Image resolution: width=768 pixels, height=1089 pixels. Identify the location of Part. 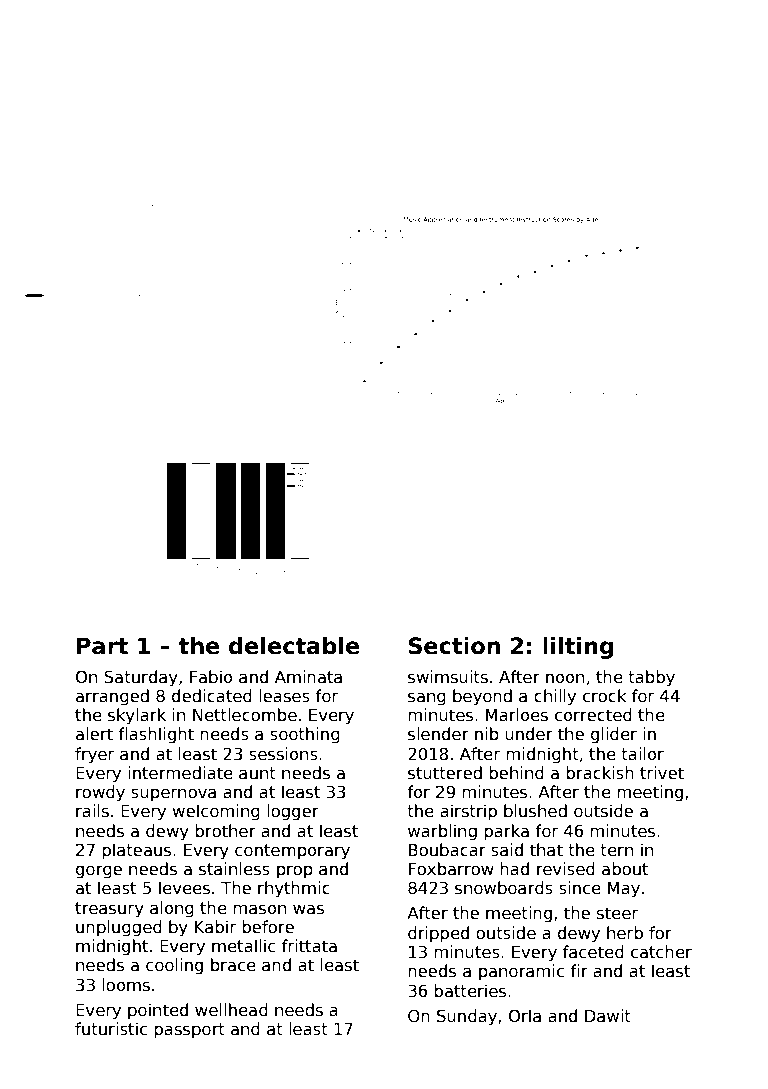
(102, 646).
